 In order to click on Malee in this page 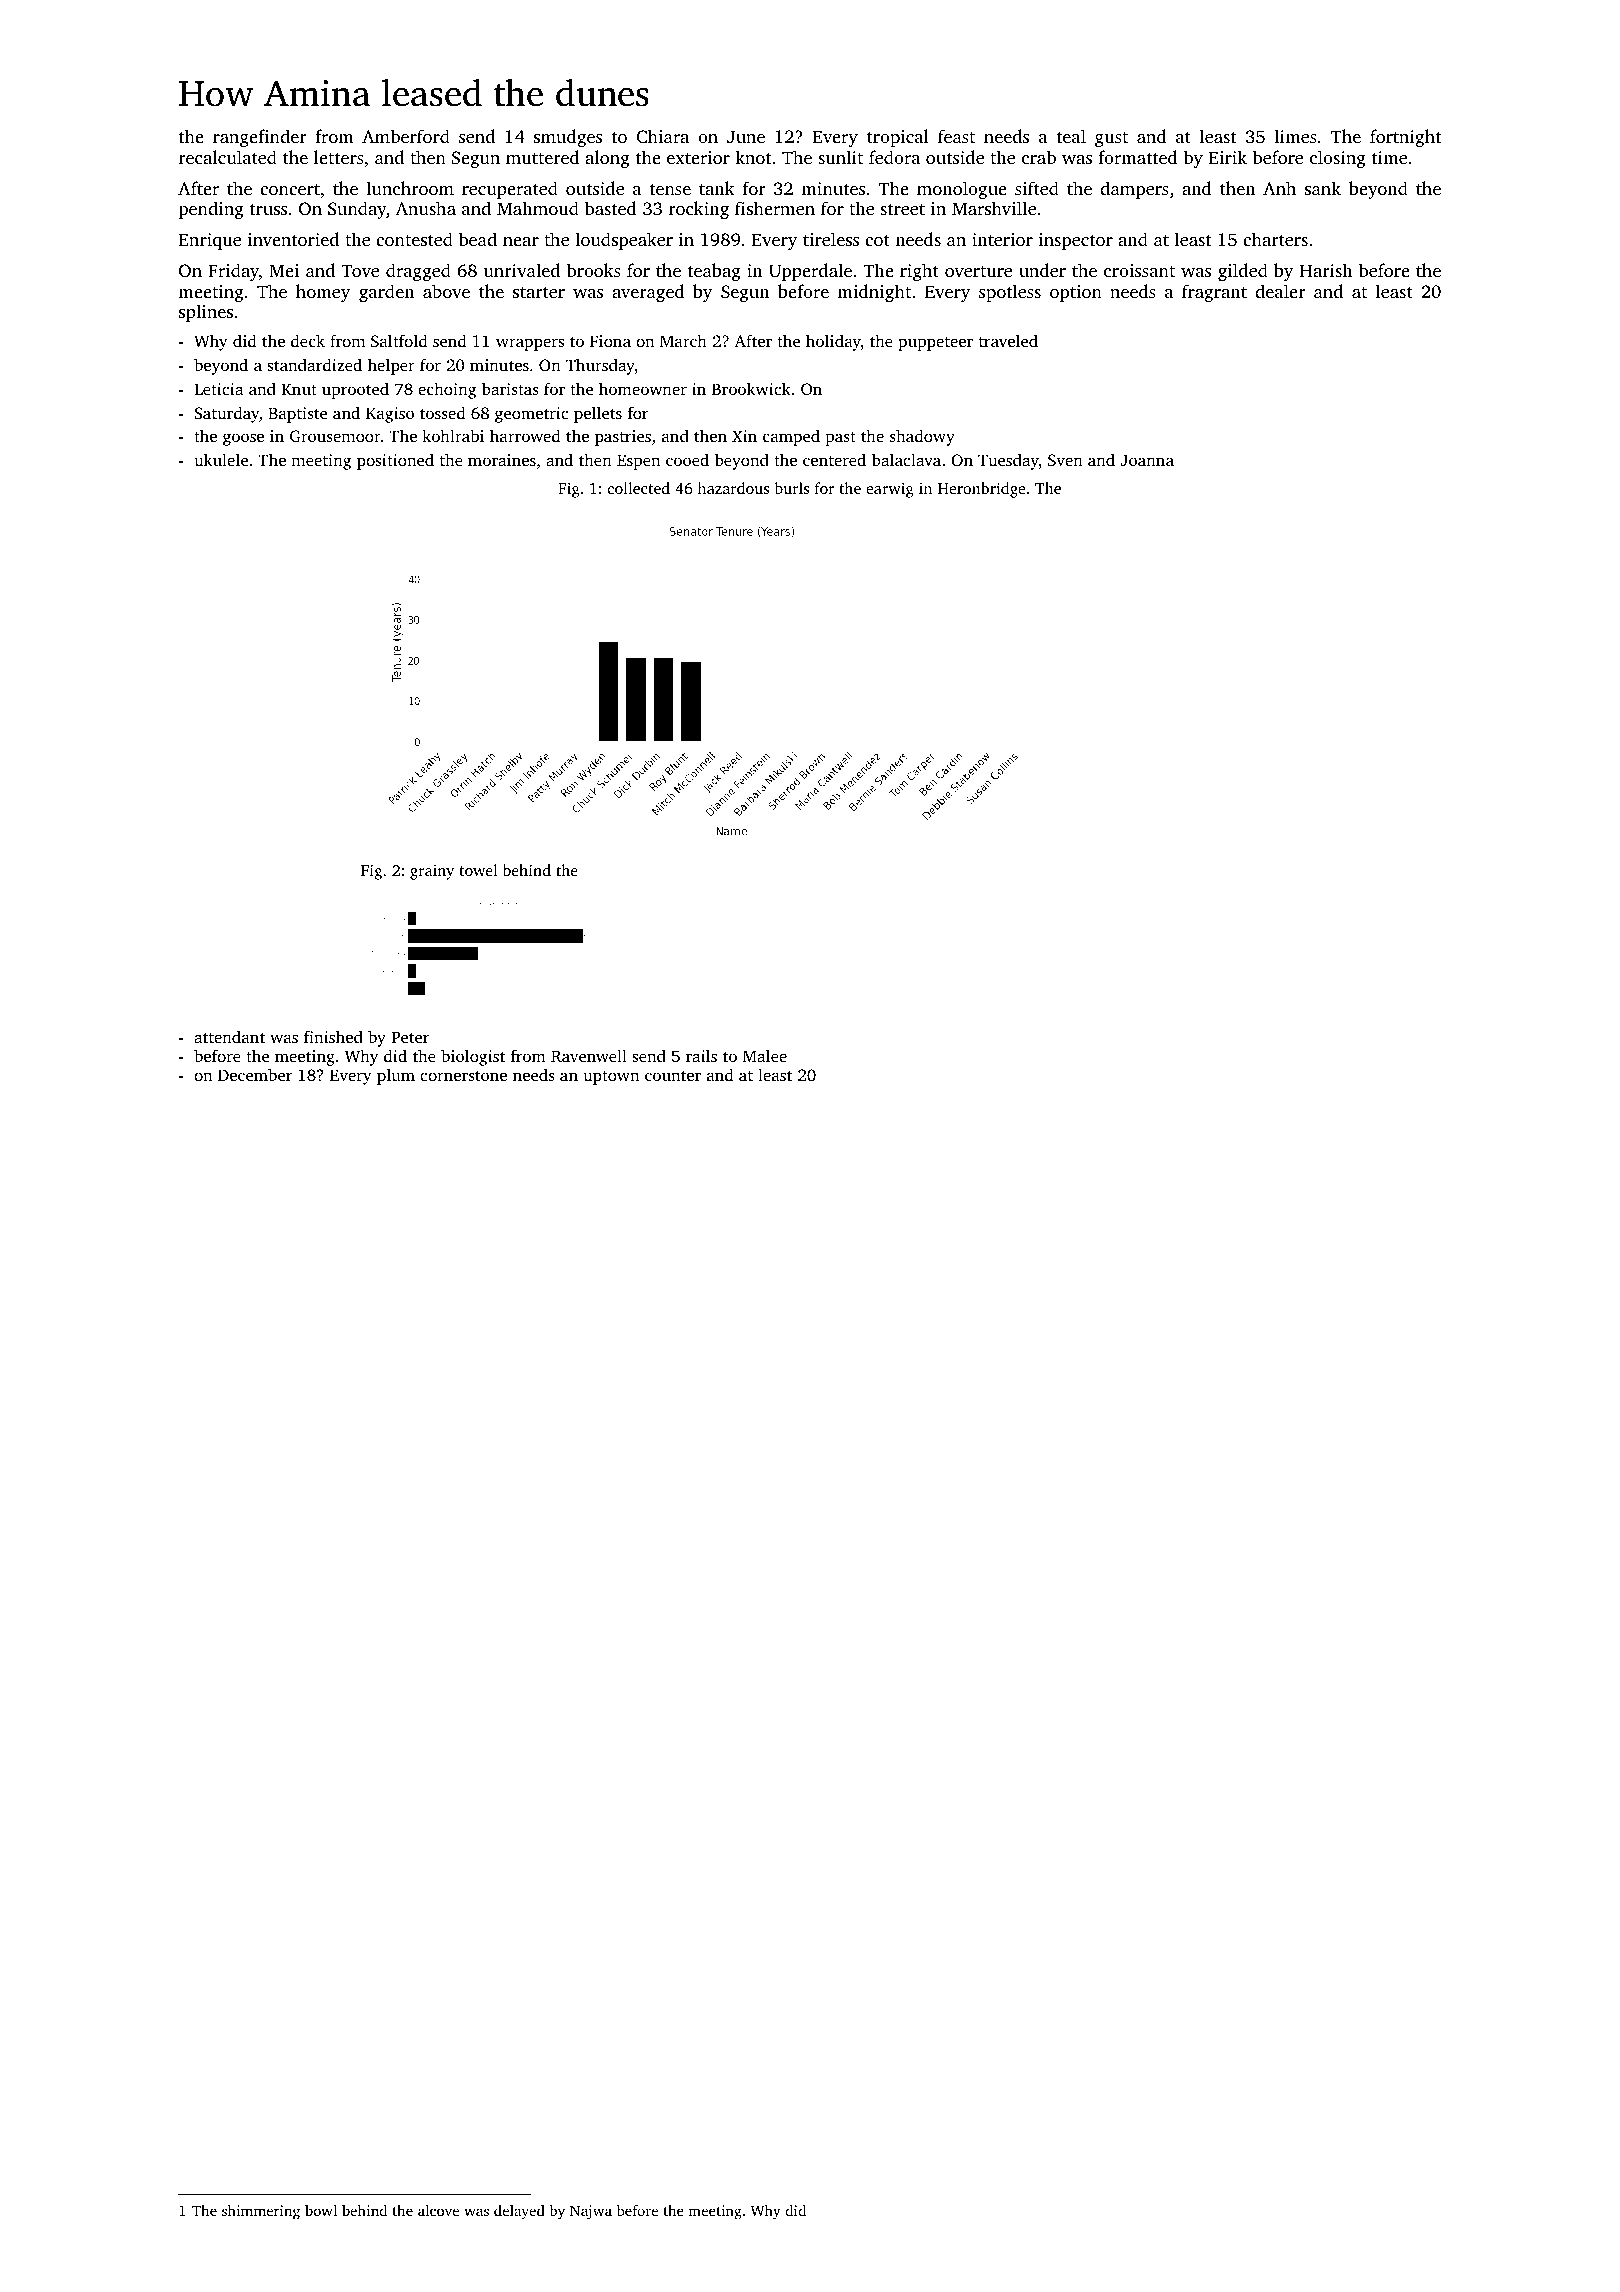, I will do `click(765, 1055)`.
